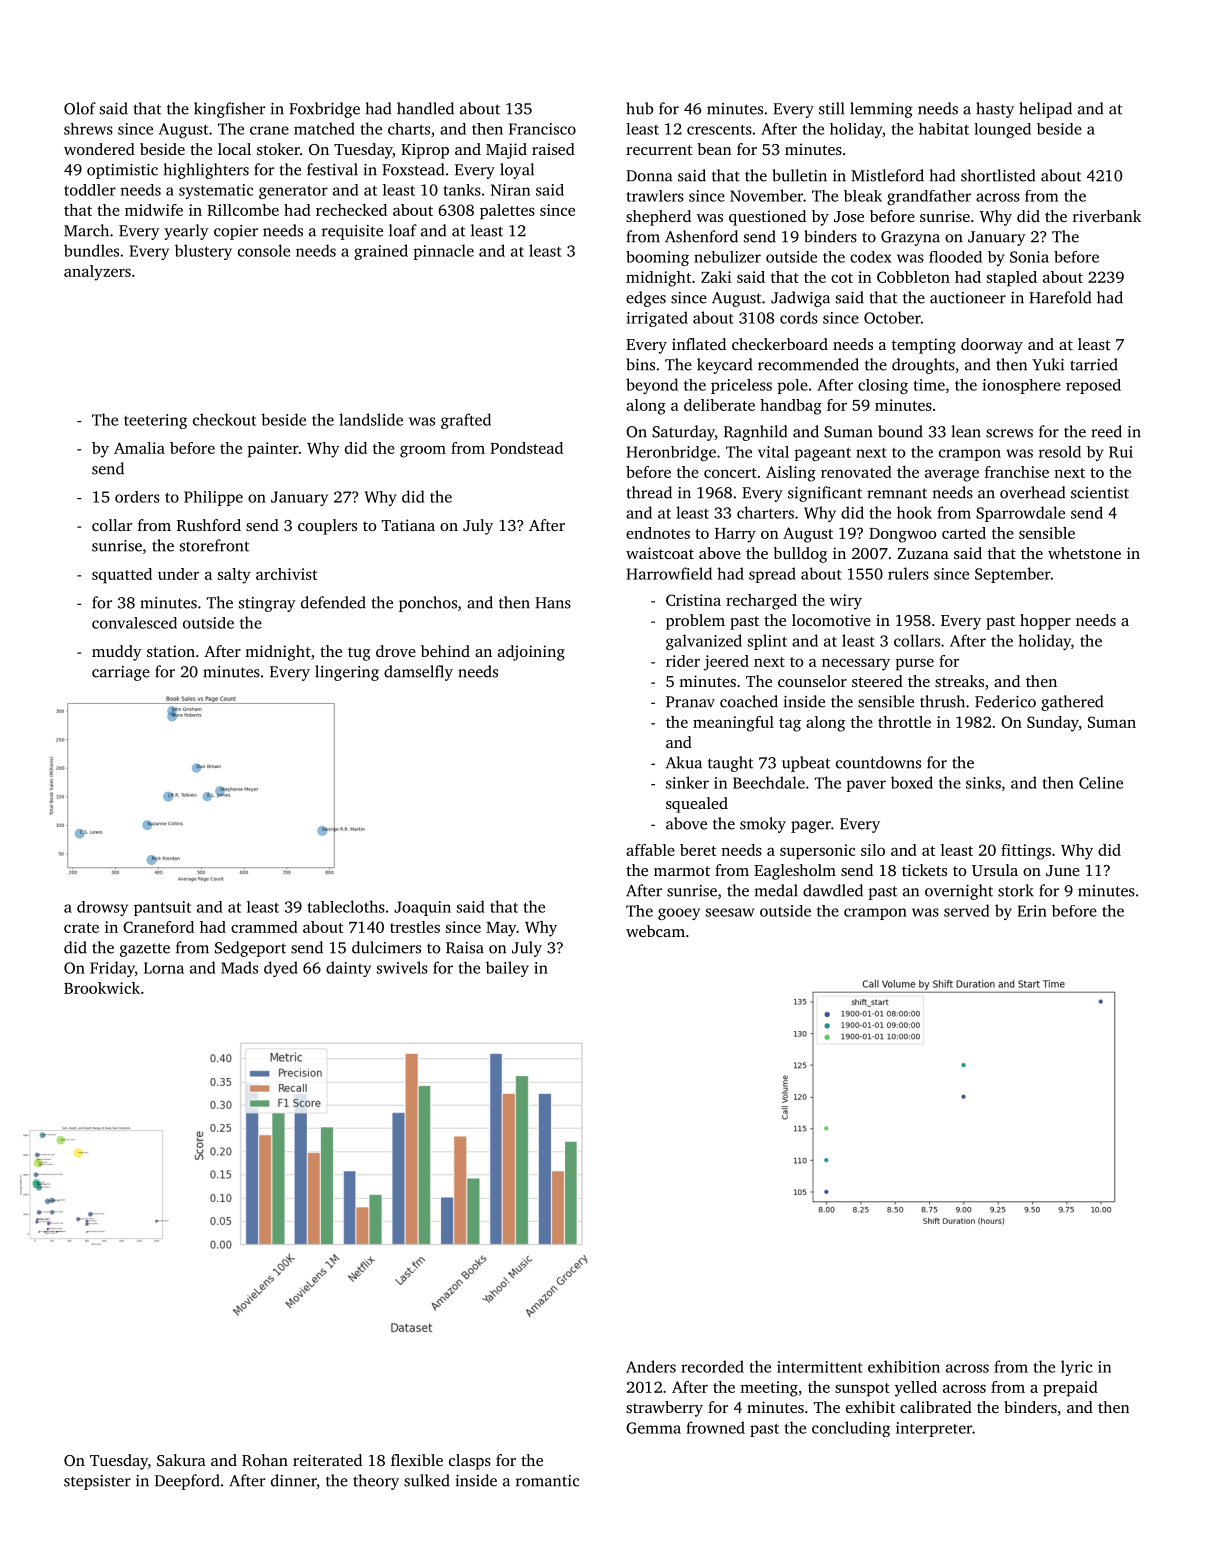 The image size is (1206, 1560). What do you see at coordinates (203, 252) in the screenshot?
I see `blustery` at bounding box center [203, 252].
